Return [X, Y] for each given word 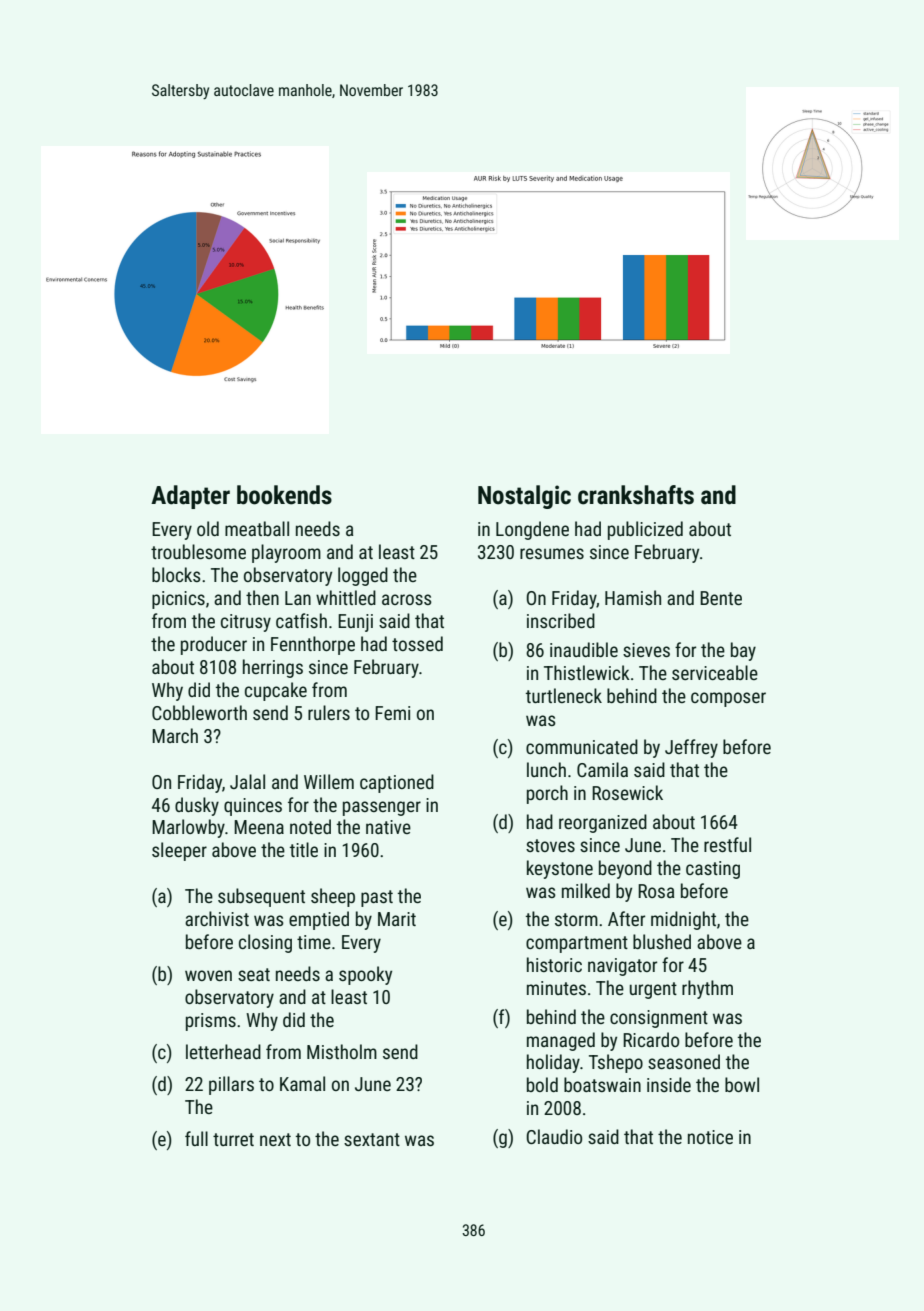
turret [233, 1139]
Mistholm [342, 1051]
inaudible [584, 649]
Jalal [247, 781]
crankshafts [636, 495]
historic [554, 964]
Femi [392, 713]
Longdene [532, 530]
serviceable [715, 672]
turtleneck [564, 695]
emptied [319, 920]
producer [214, 645]
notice [710, 1137]
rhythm [707, 989]
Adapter [190, 497]
